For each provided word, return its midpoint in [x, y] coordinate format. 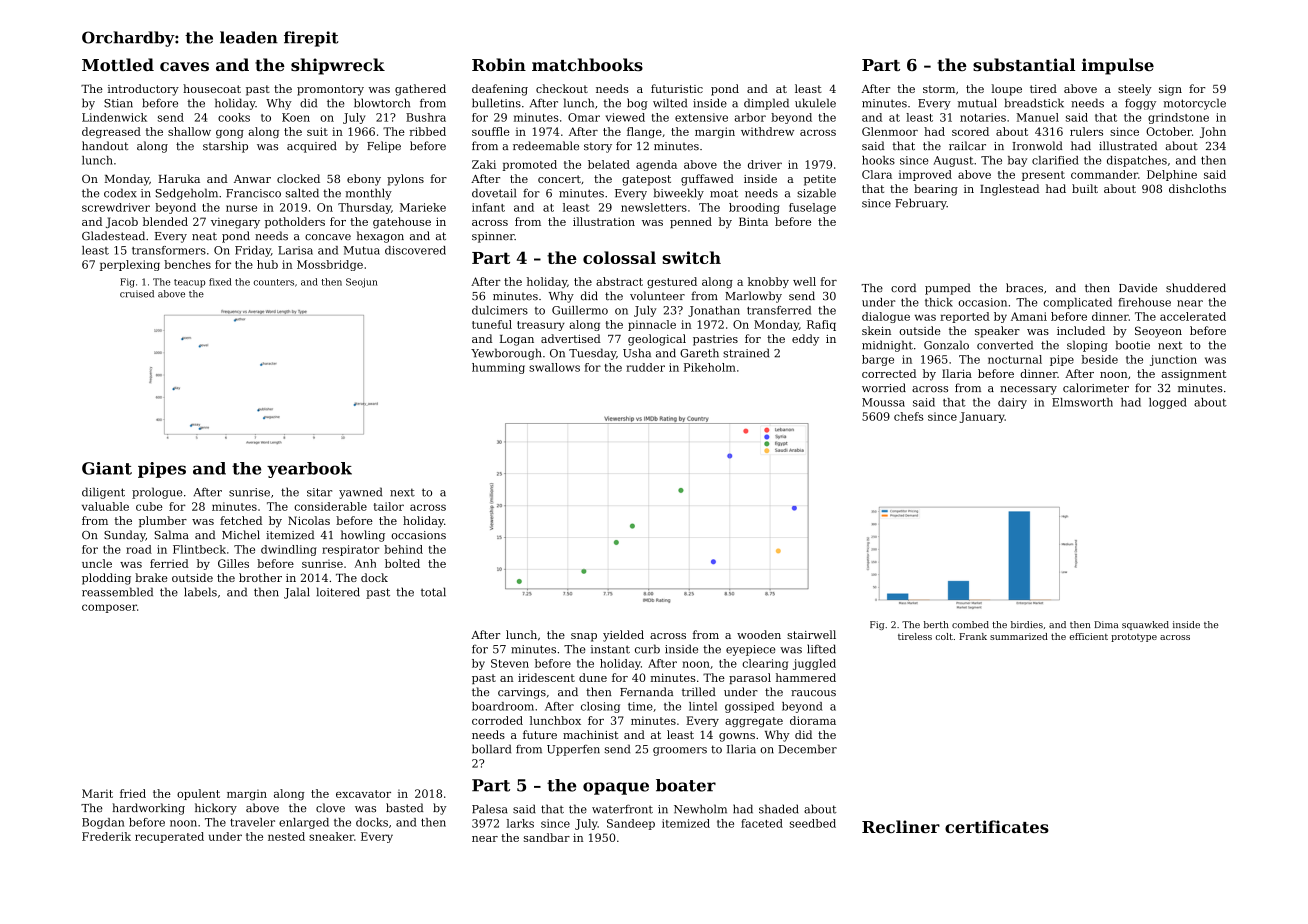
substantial [1024, 64]
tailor [389, 506]
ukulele [815, 103]
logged [1168, 403]
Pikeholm [710, 367]
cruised [137, 294]
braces [1024, 288]
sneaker [331, 836]
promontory [330, 90]
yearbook [309, 470]
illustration [604, 221]
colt [944, 636]
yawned [360, 493]
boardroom [503, 706]
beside [1100, 359]
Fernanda [646, 692]
